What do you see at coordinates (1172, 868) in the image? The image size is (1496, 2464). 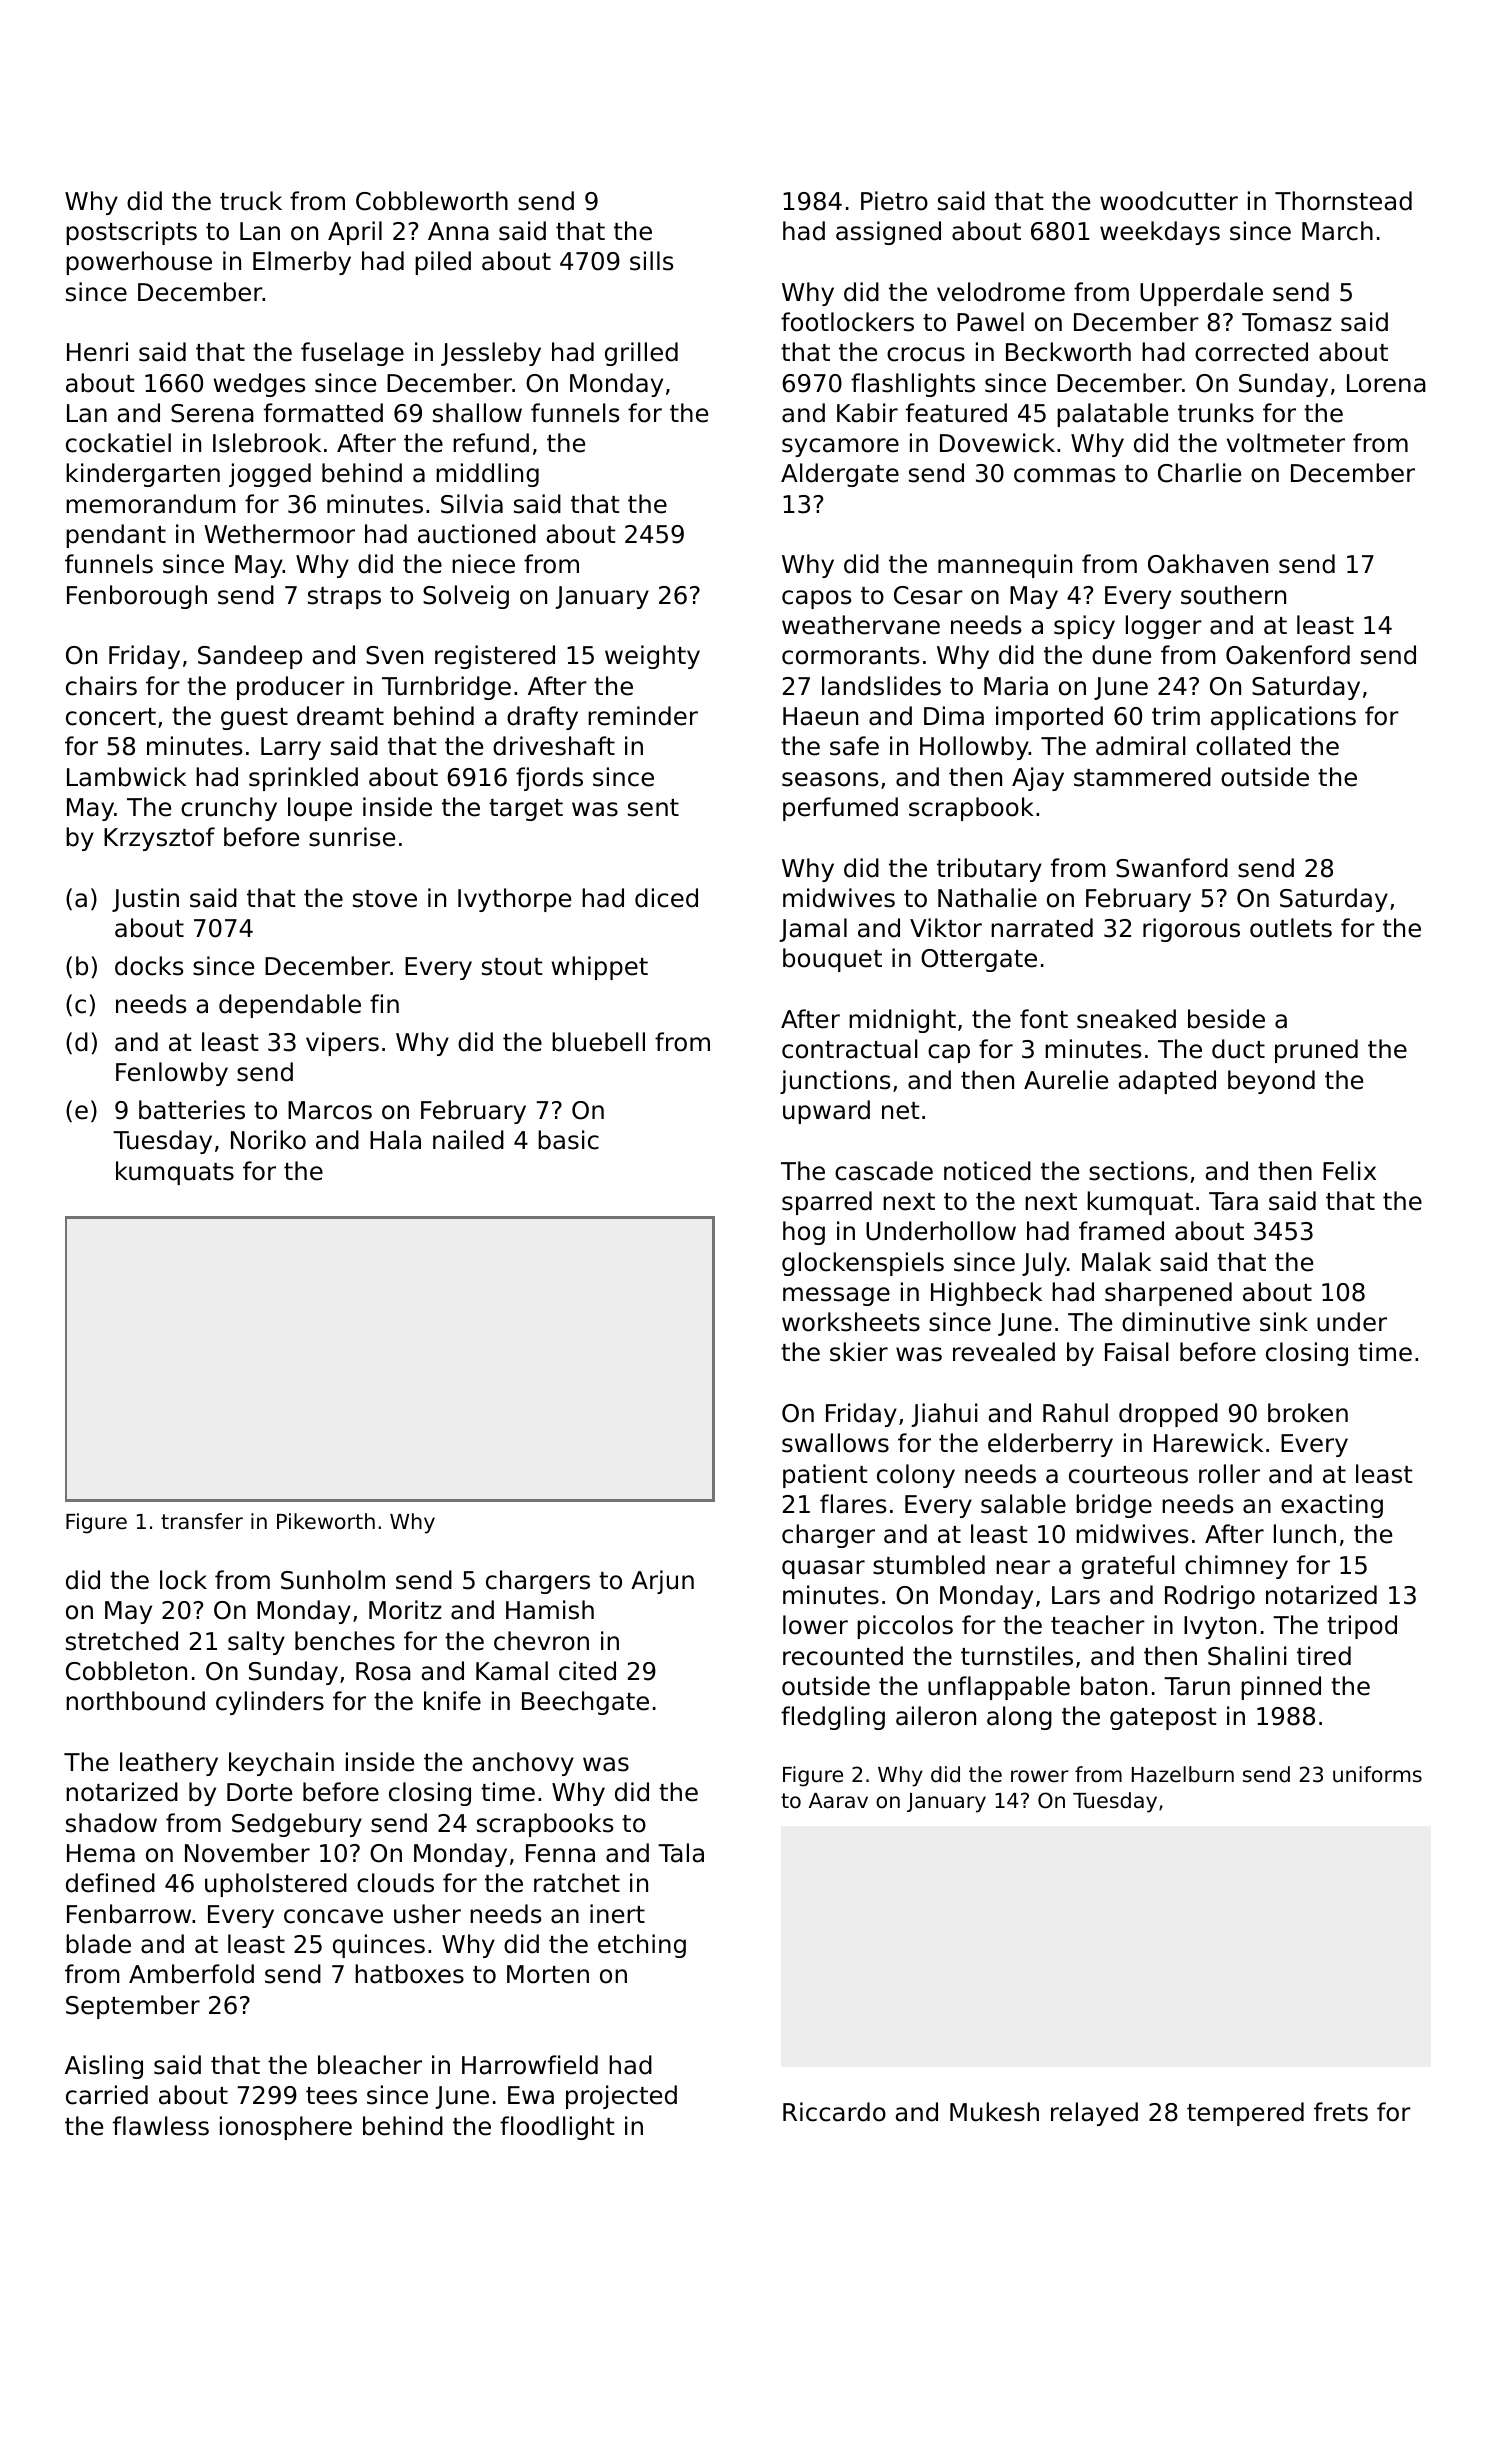 I see `Swanford` at bounding box center [1172, 868].
